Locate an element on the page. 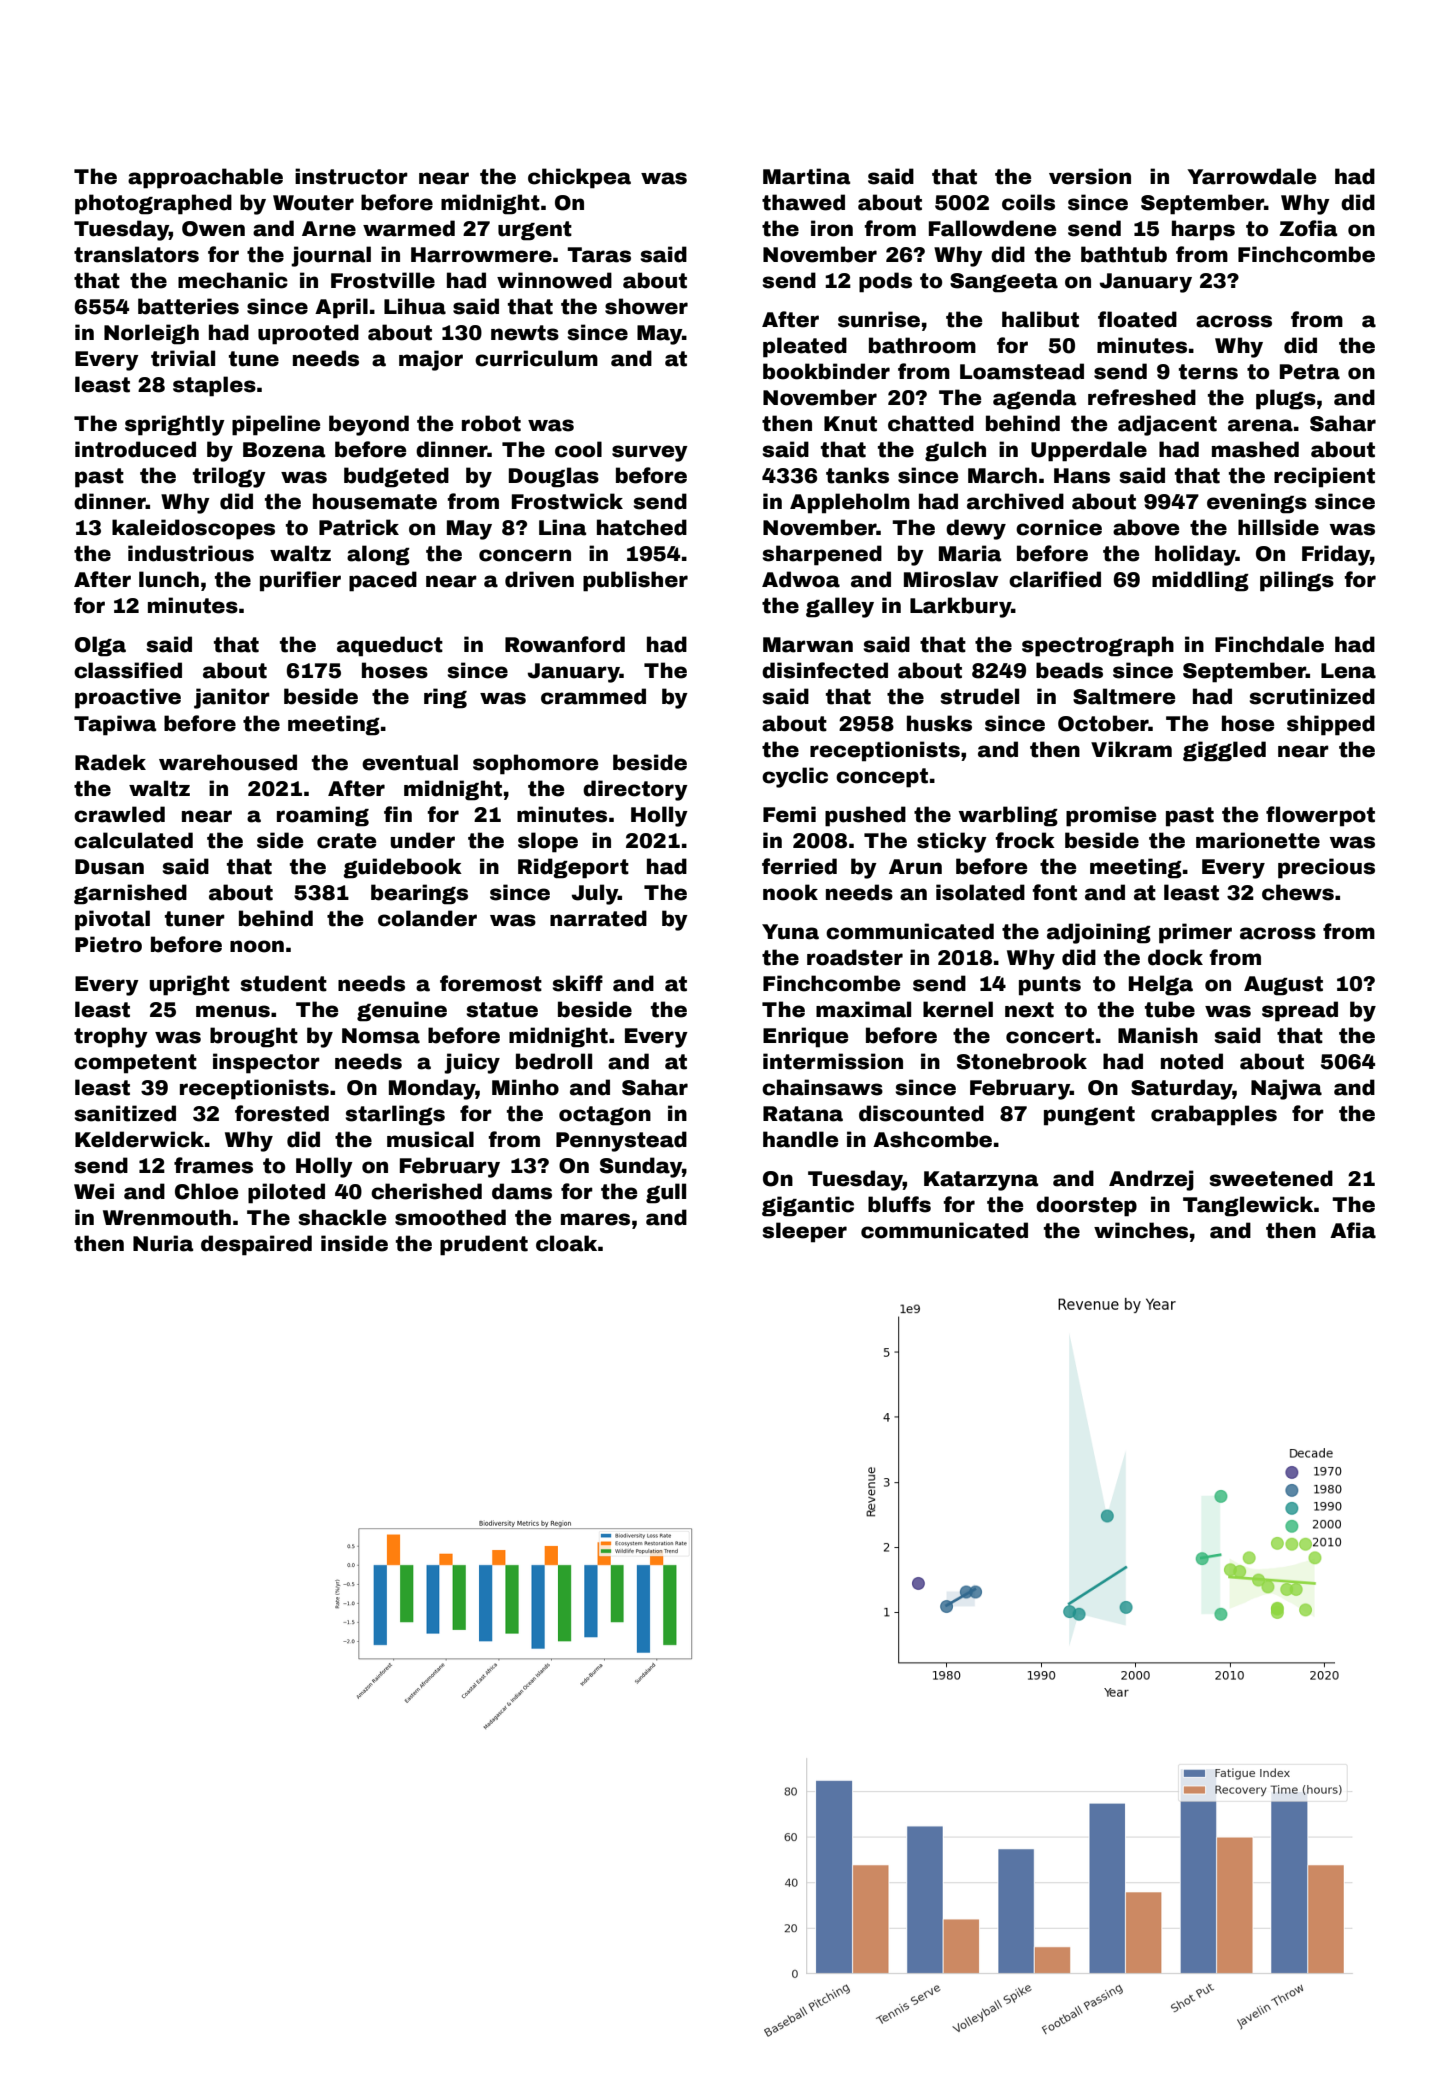  pleated is located at coordinates (805, 347).
